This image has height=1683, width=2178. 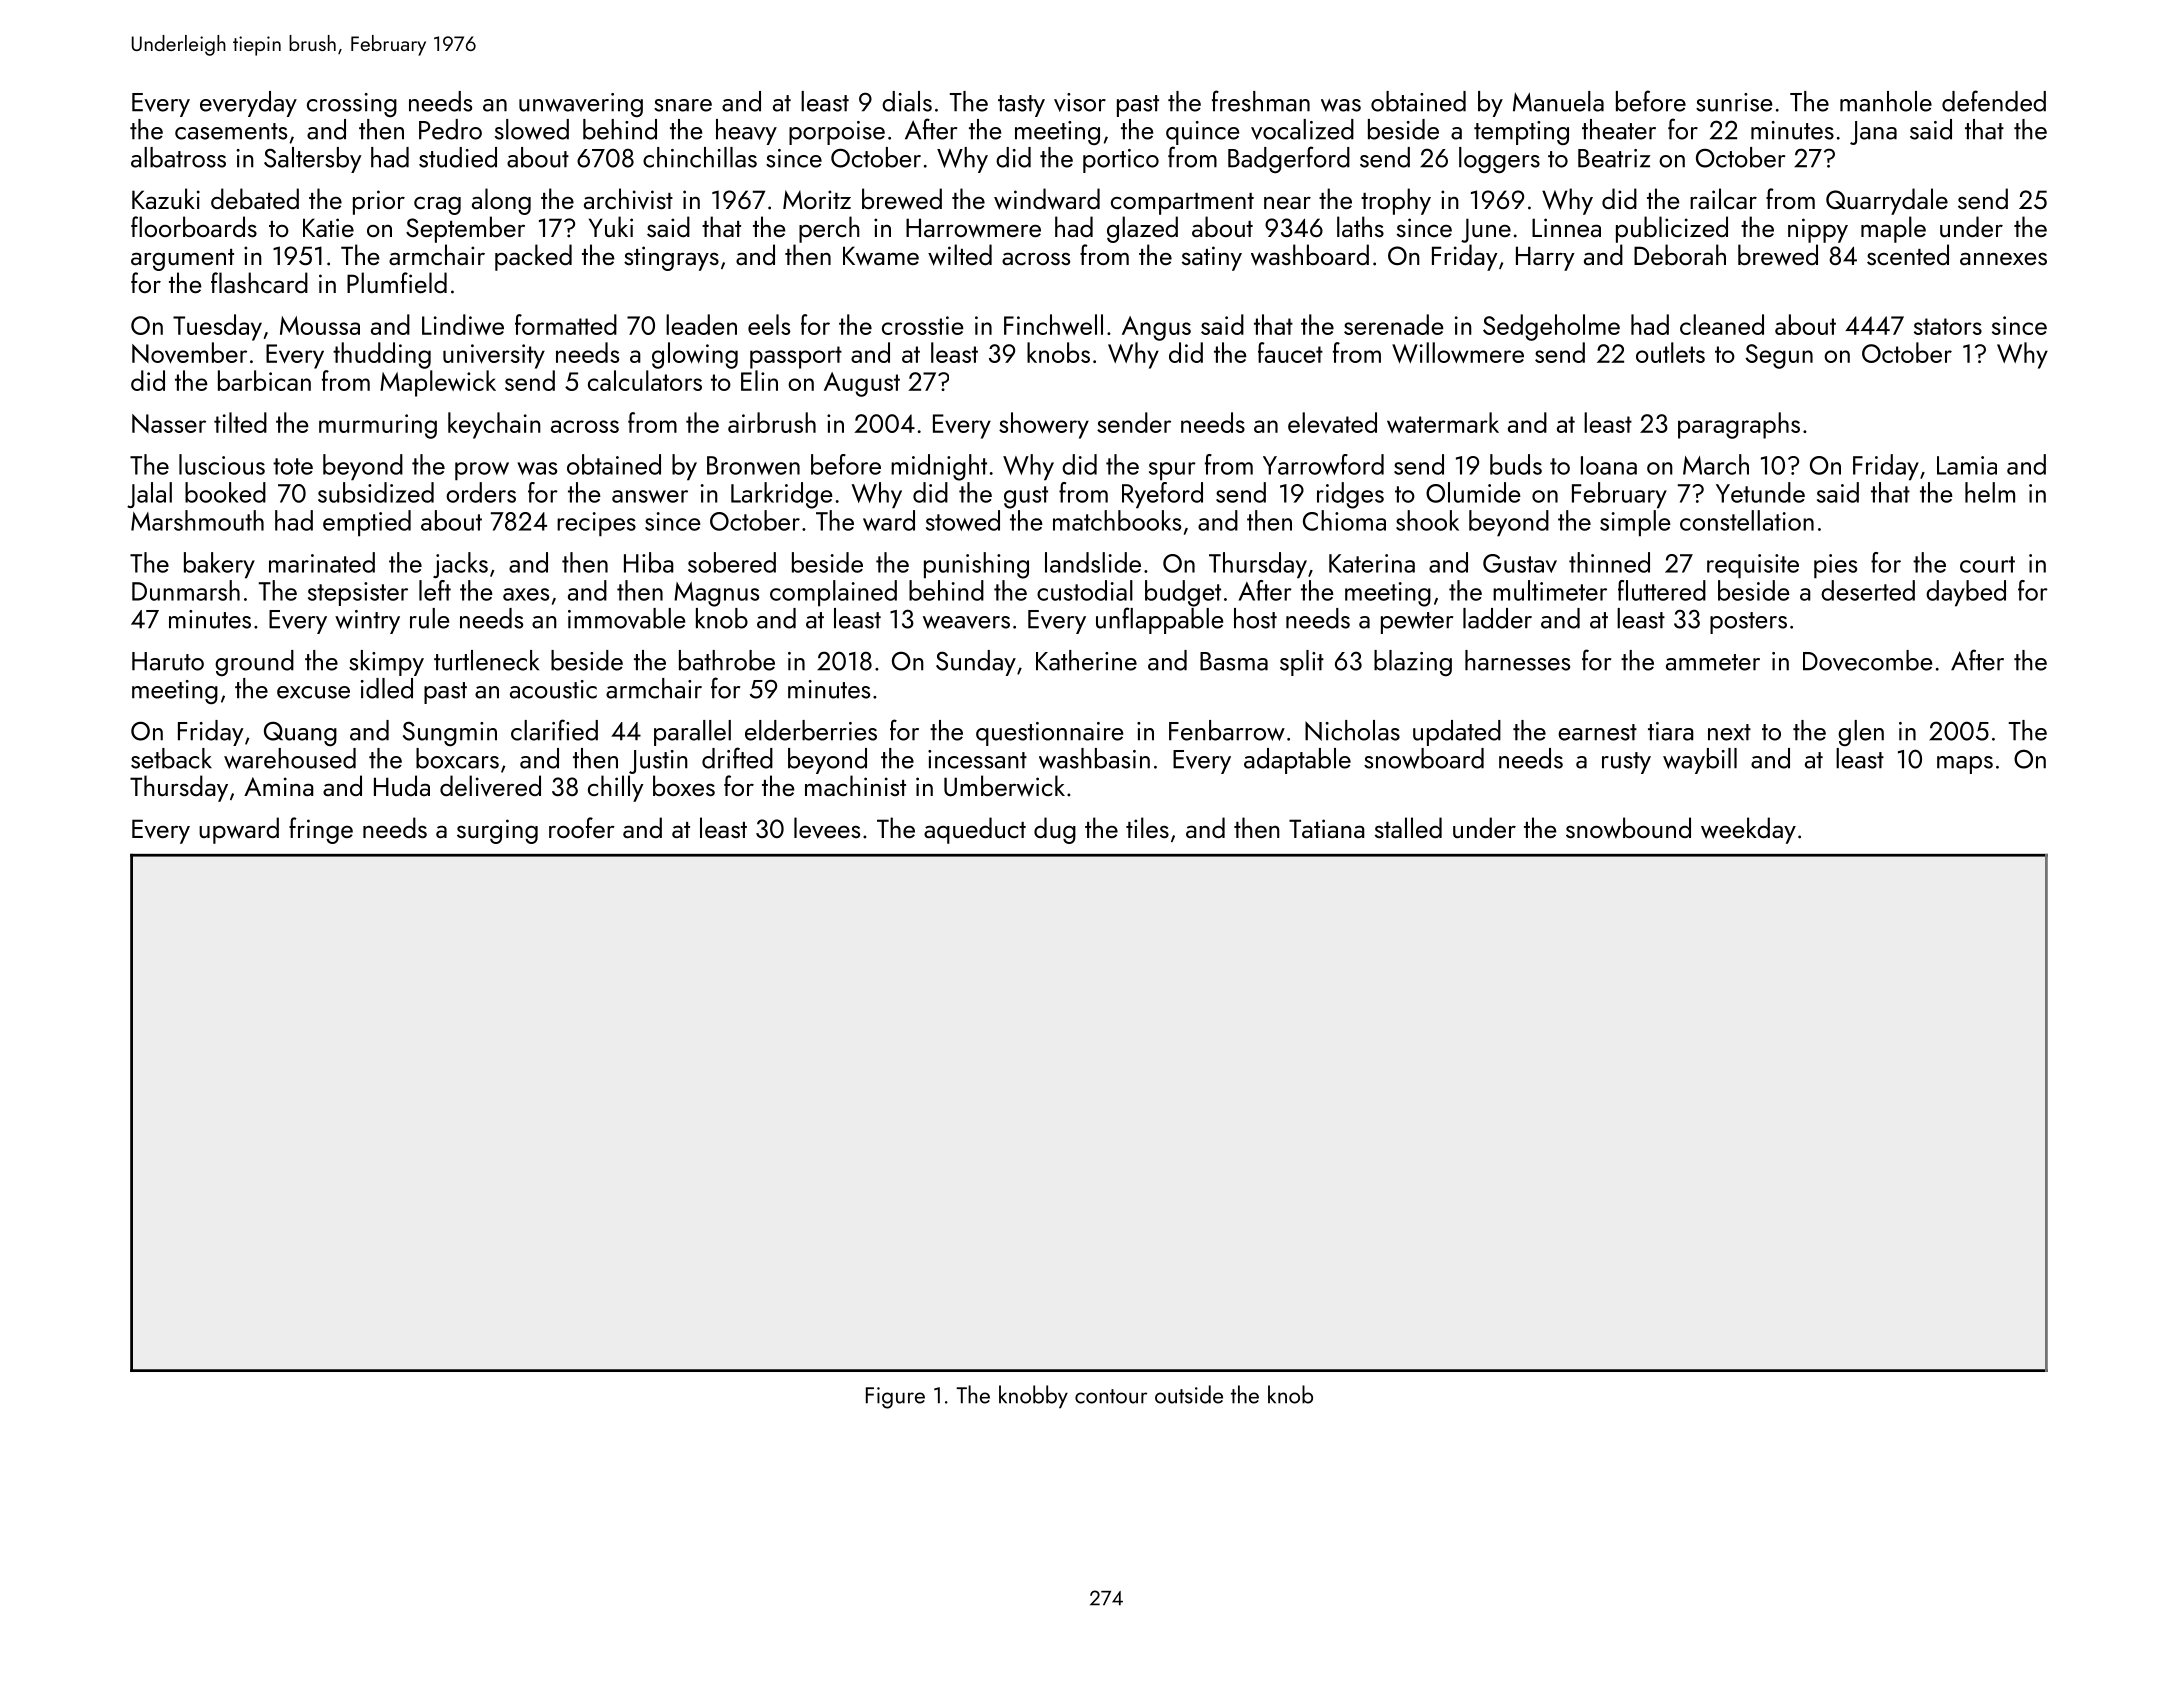 I want to click on wintry, so click(x=367, y=622).
